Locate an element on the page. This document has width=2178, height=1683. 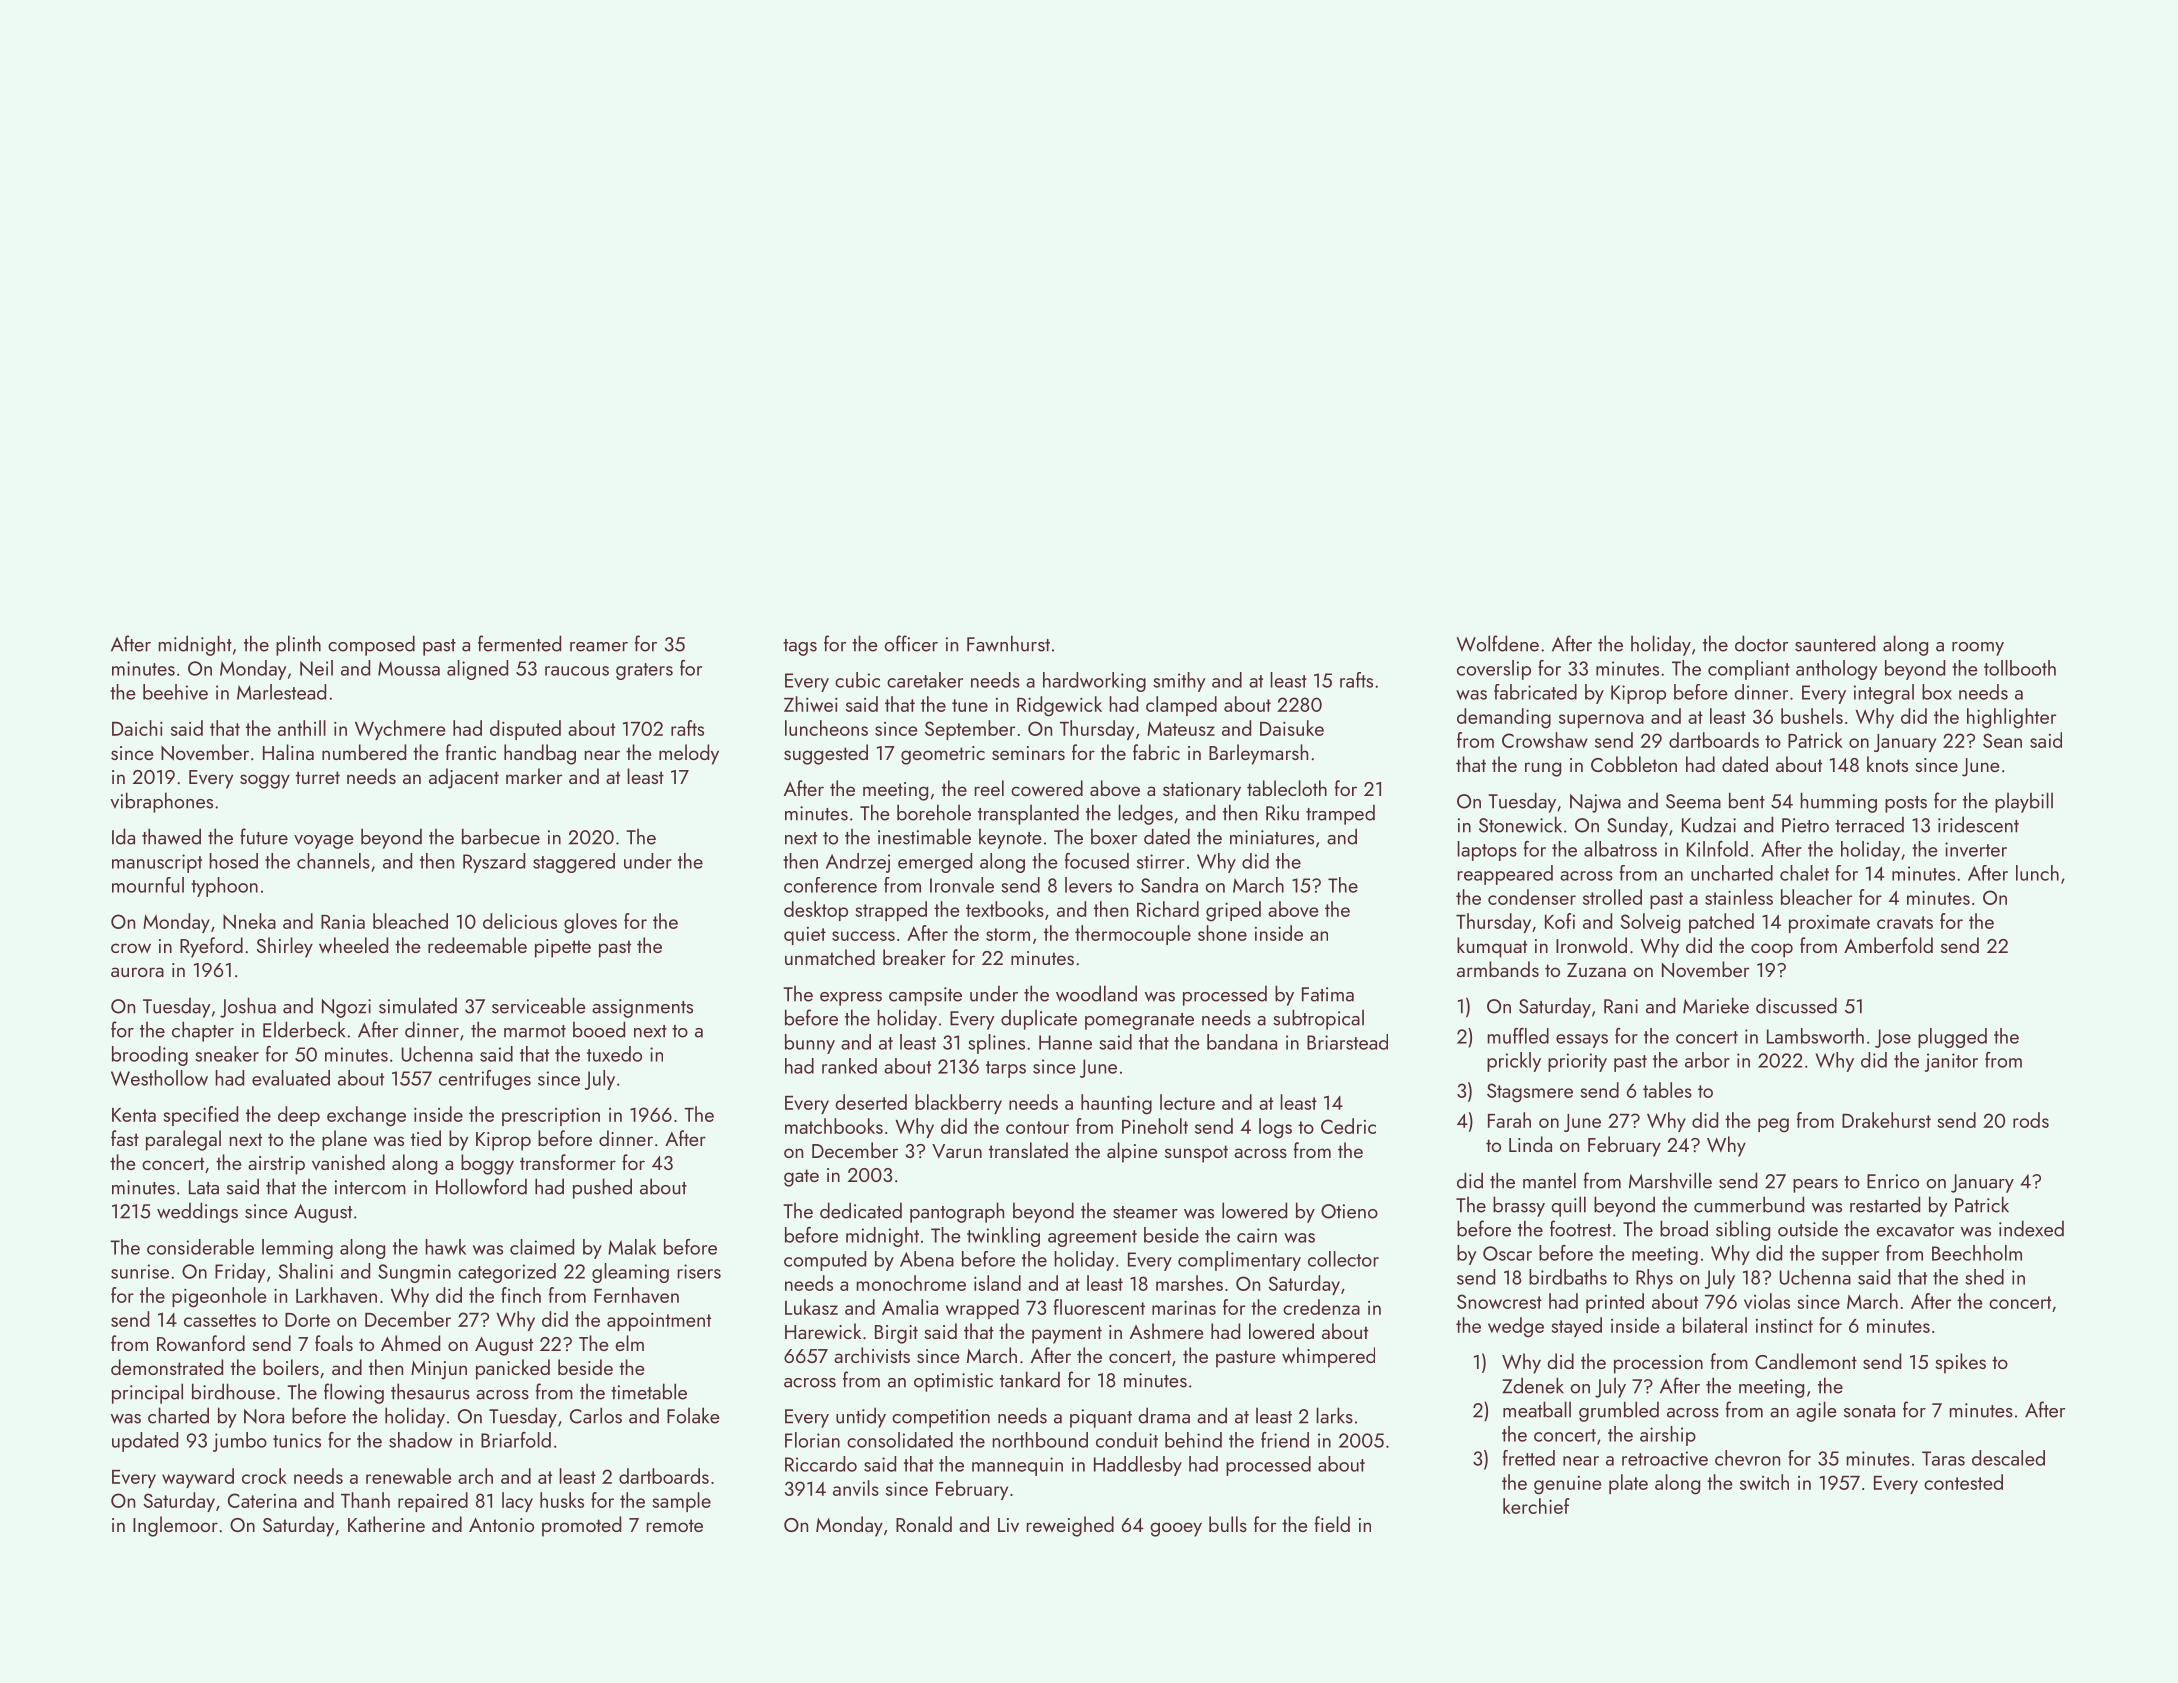
compliant is located at coordinates (1749, 670).
